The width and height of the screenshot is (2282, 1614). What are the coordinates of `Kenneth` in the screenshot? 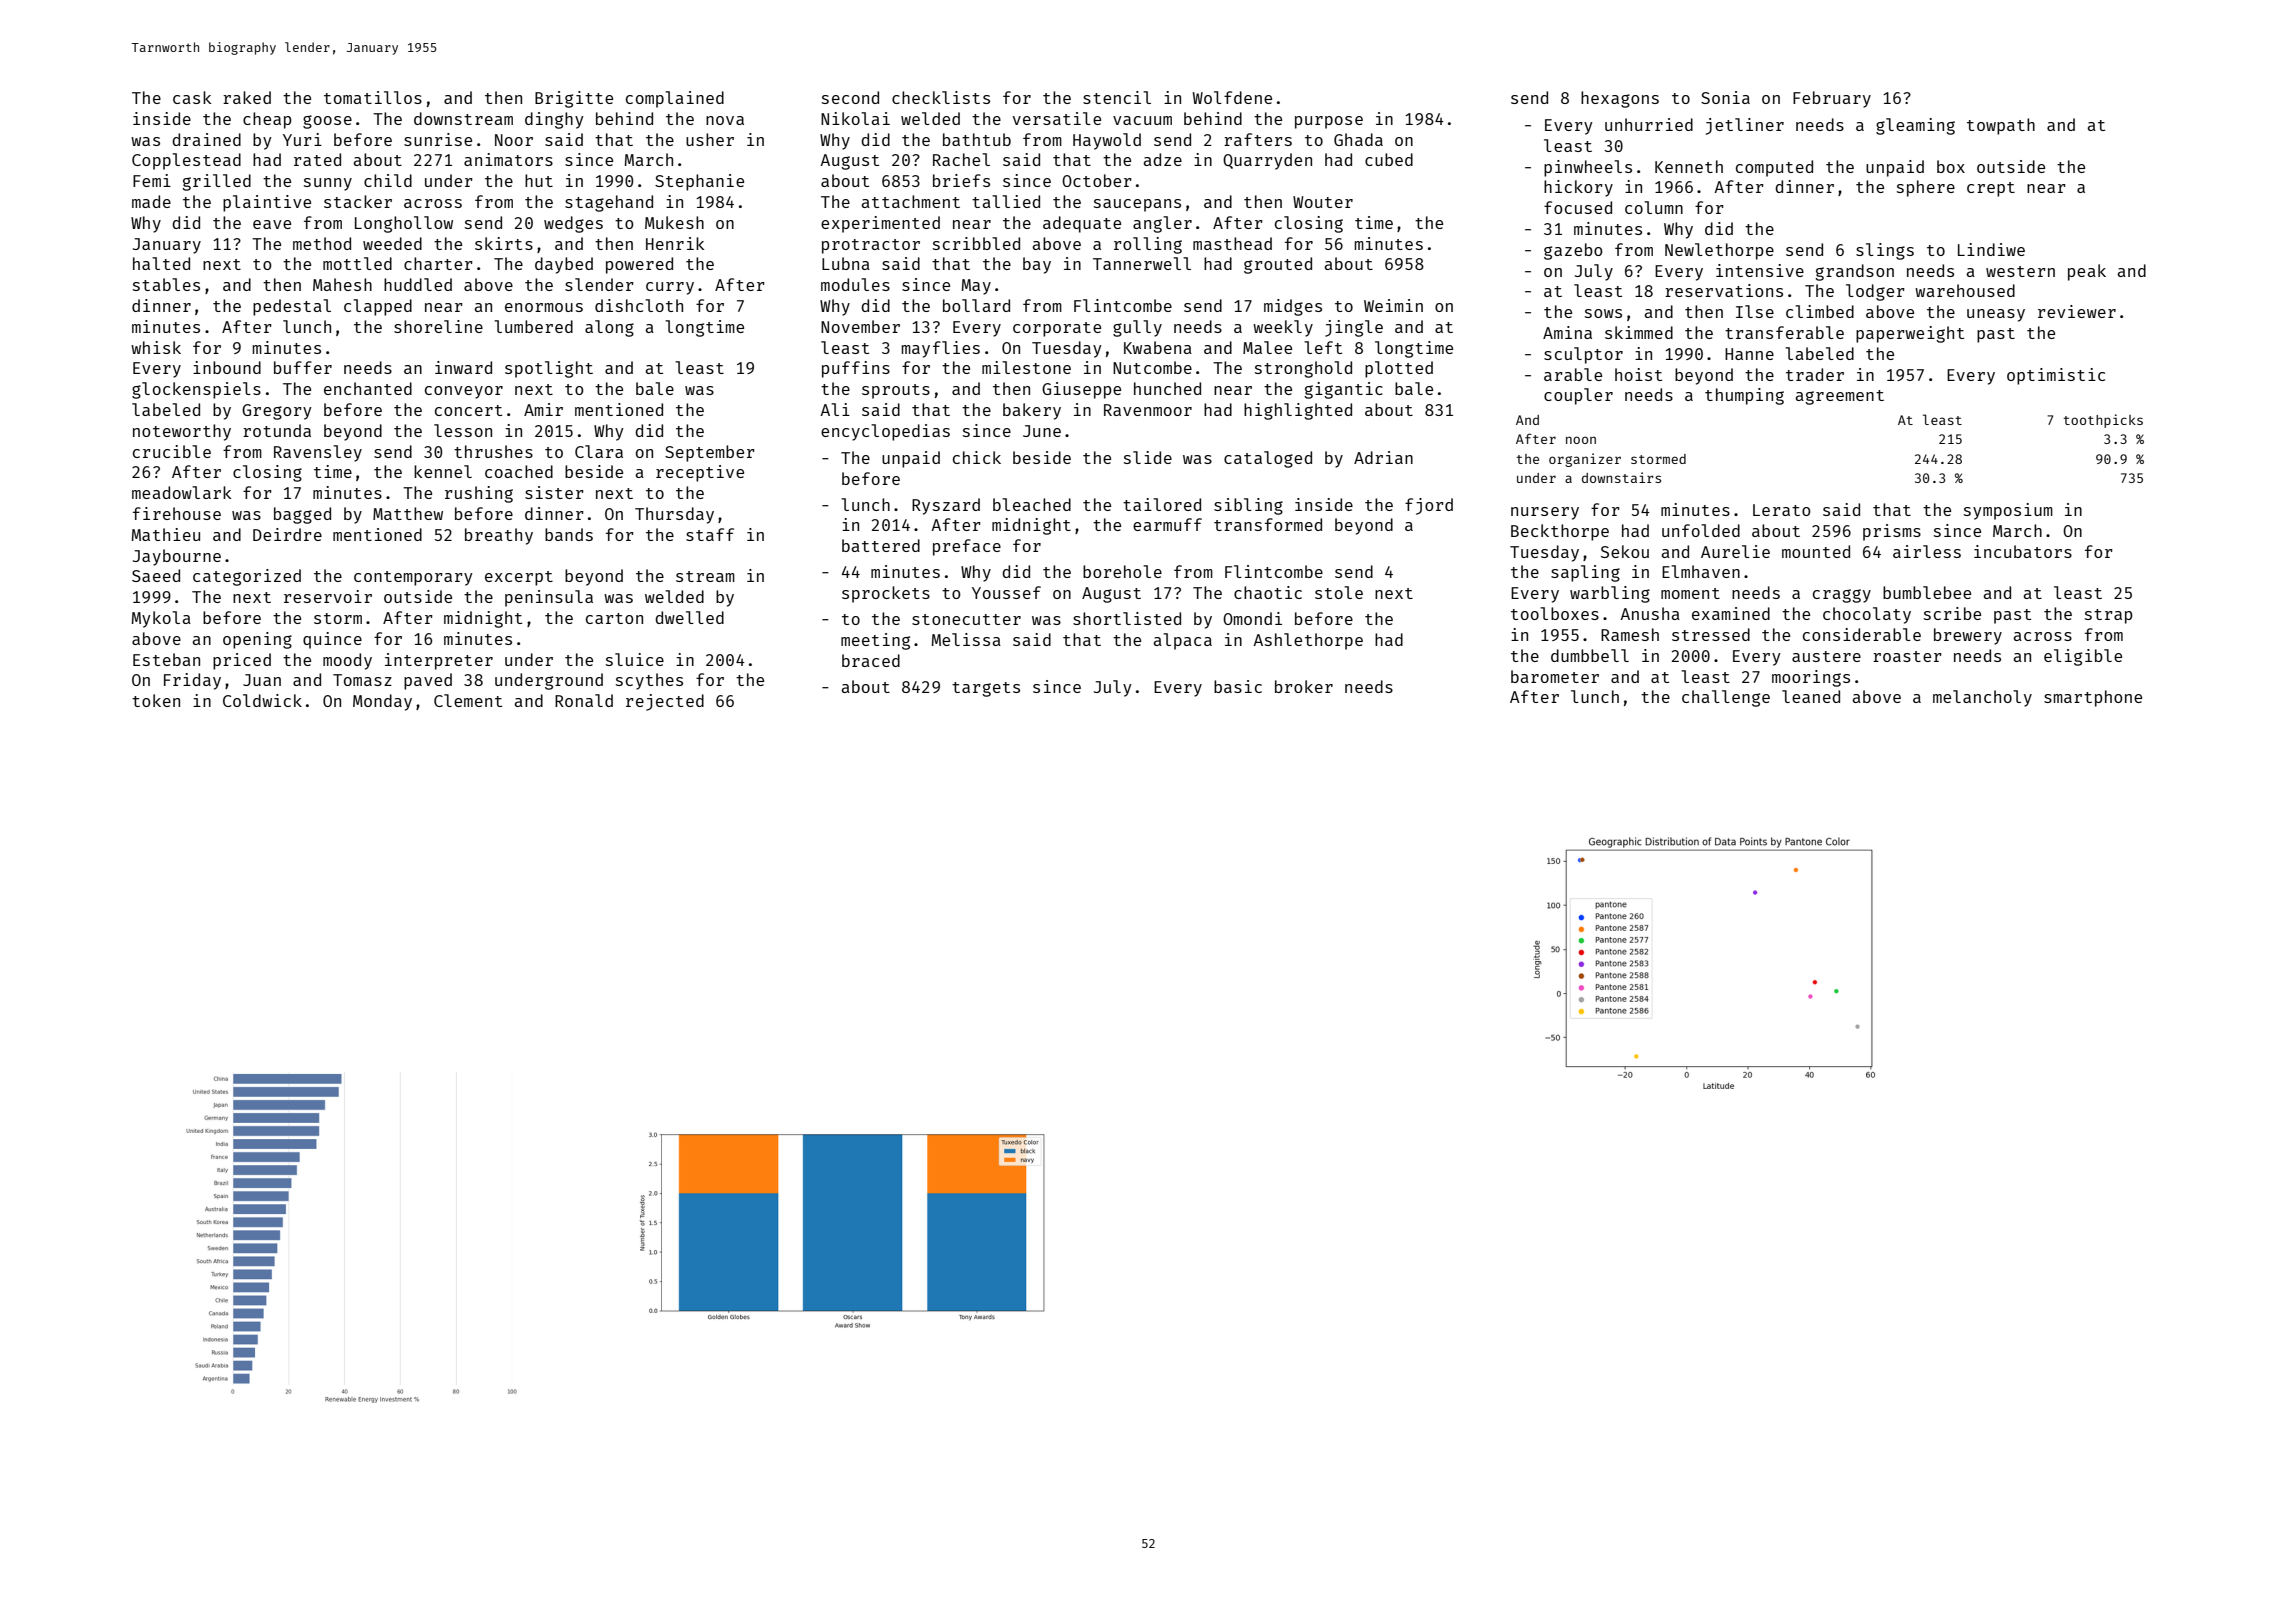 It's located at (1689, 166).
